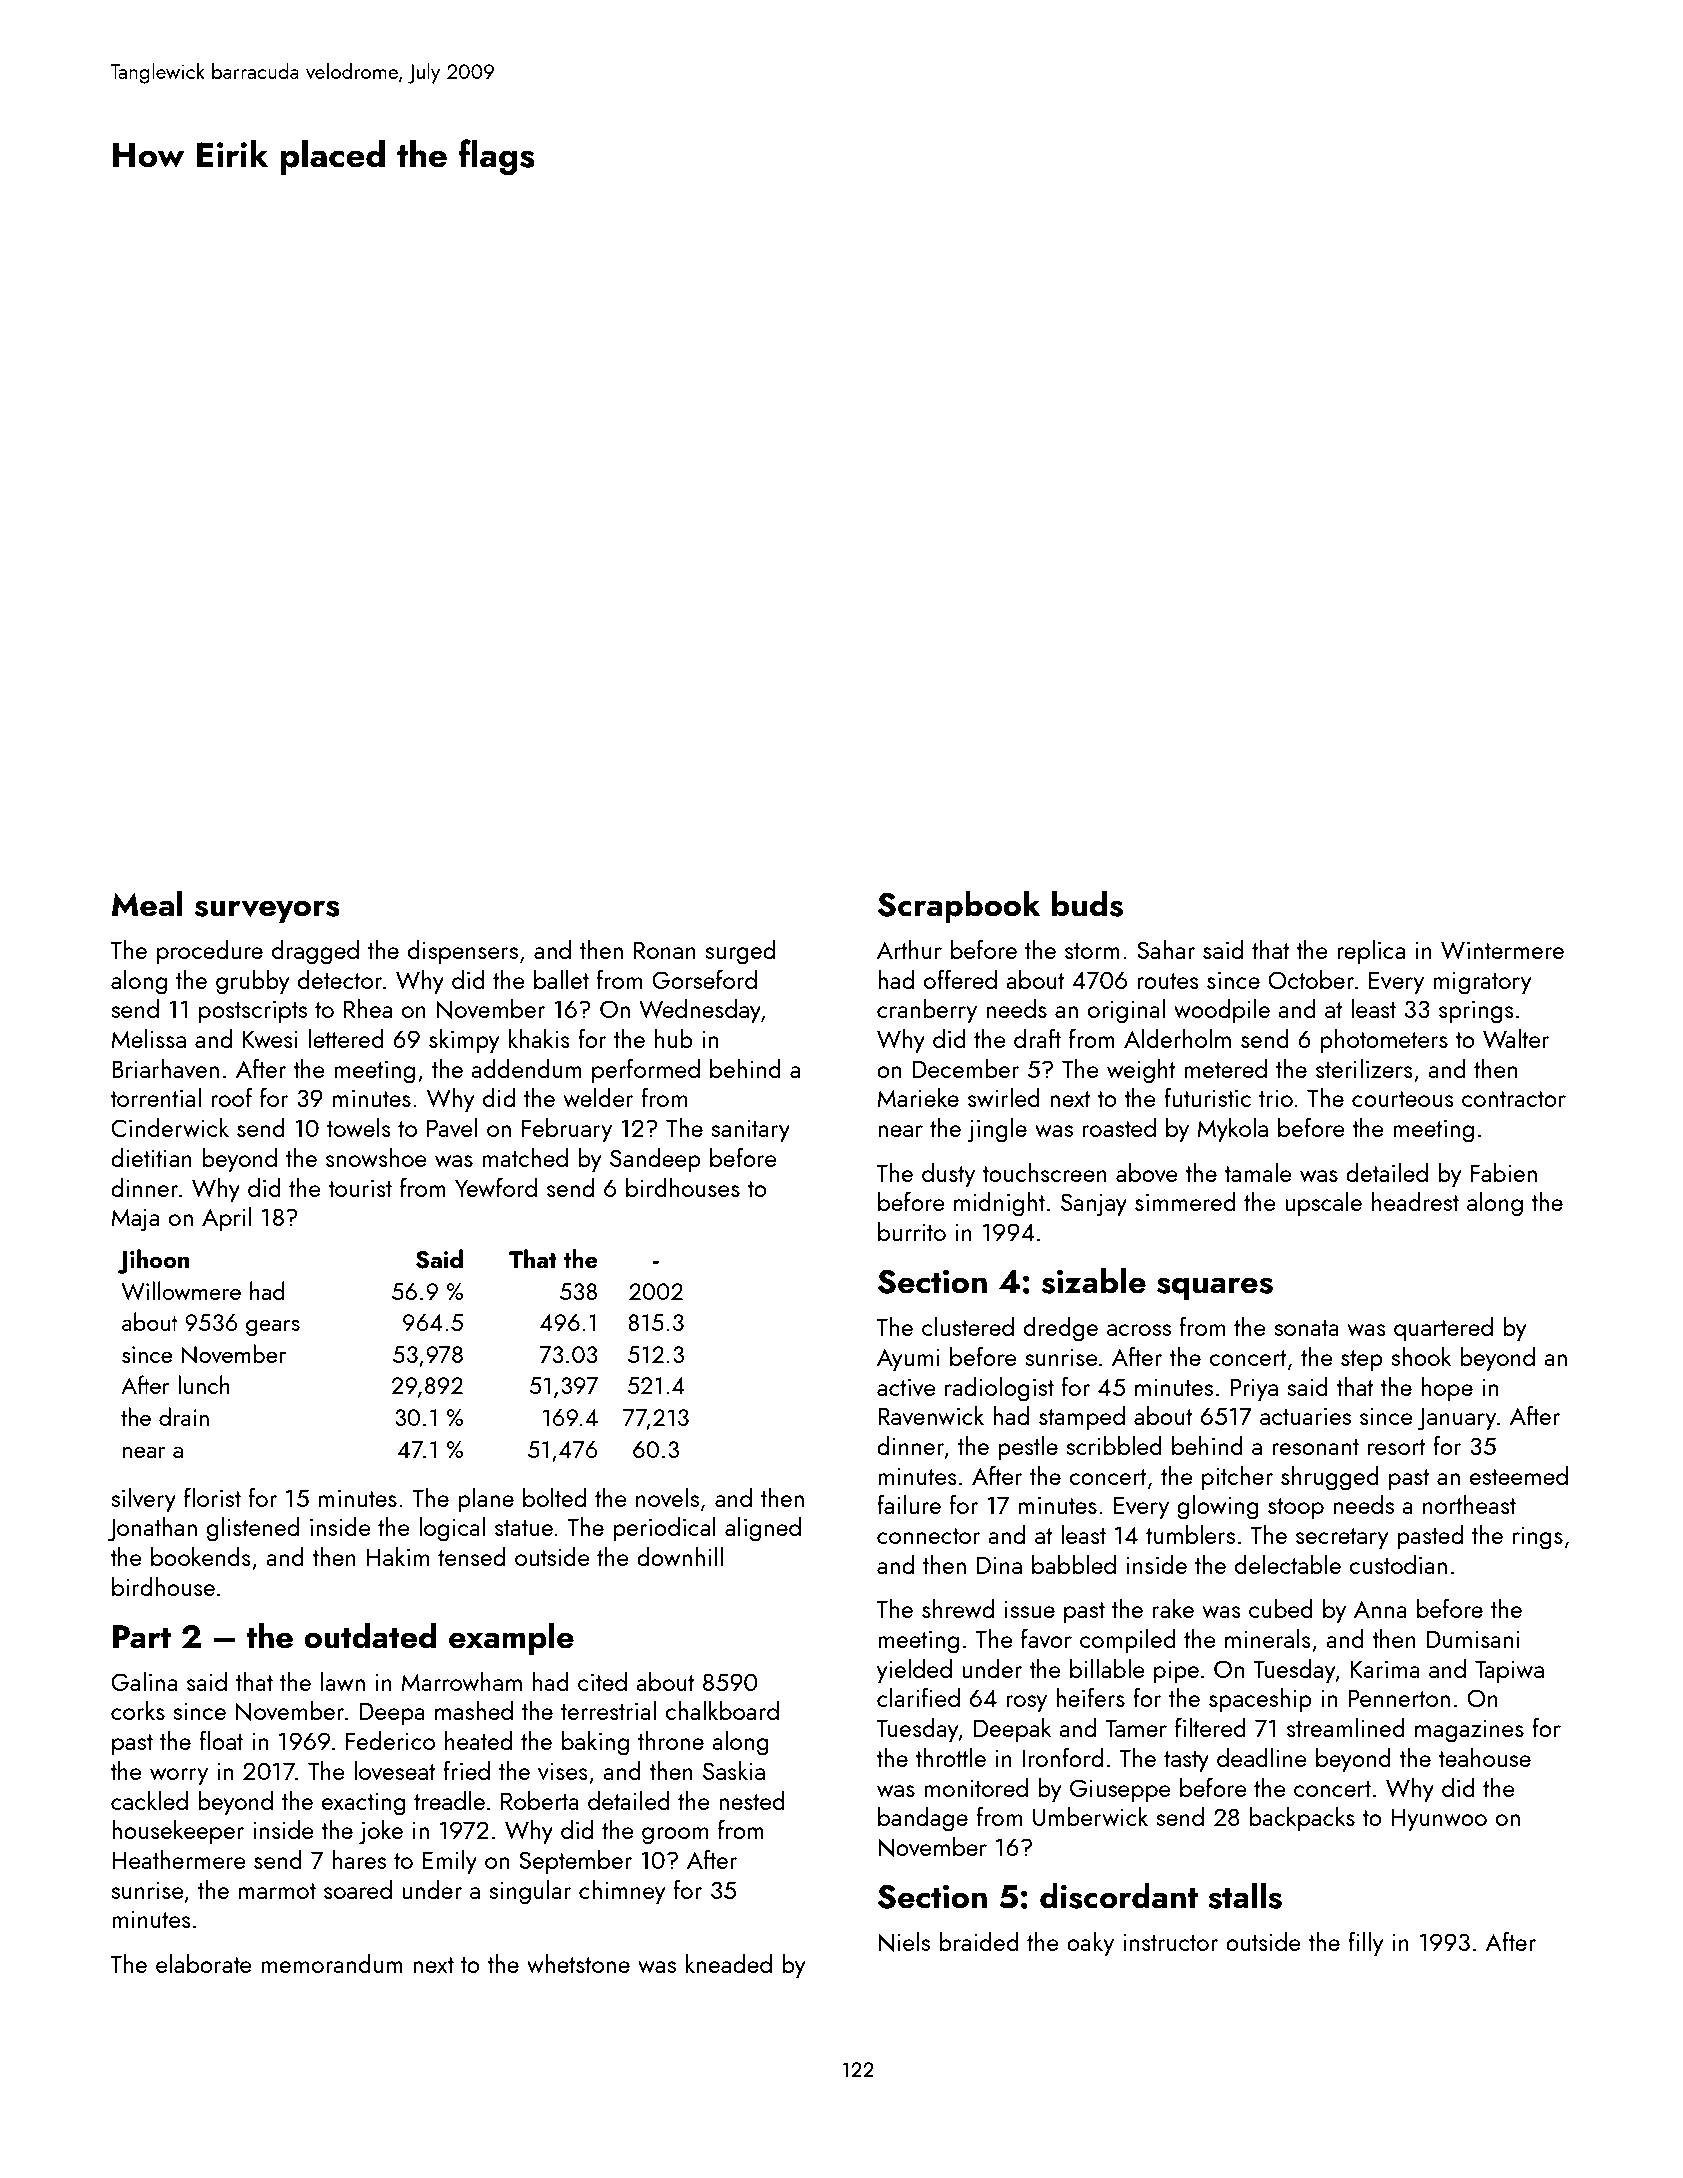 Image resolution: width=1683 pixels, height=2178 pixels. What do you see at coordinates (1484, 1757) in the screenshot?
I see `teahouse` at bounding box center [1484, 1757].
